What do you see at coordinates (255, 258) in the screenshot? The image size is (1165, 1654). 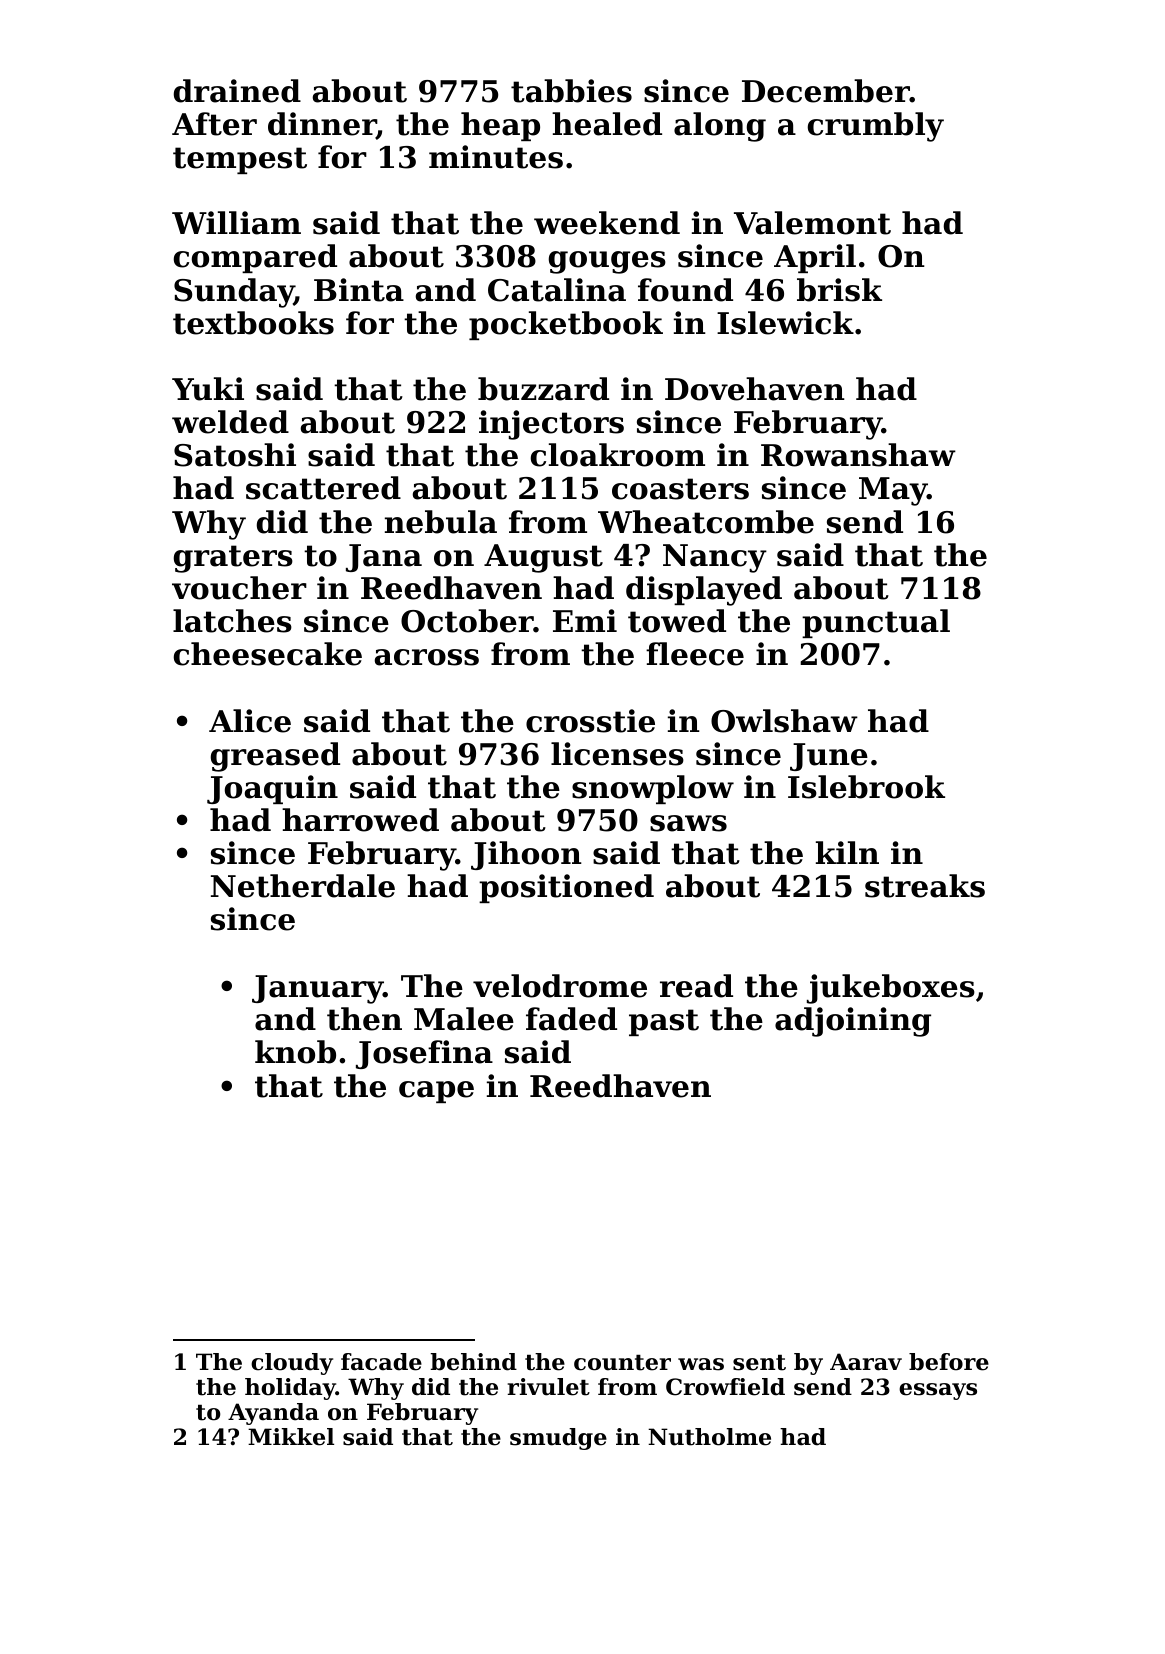 I see `compared` at bounding box center [255, 258].
